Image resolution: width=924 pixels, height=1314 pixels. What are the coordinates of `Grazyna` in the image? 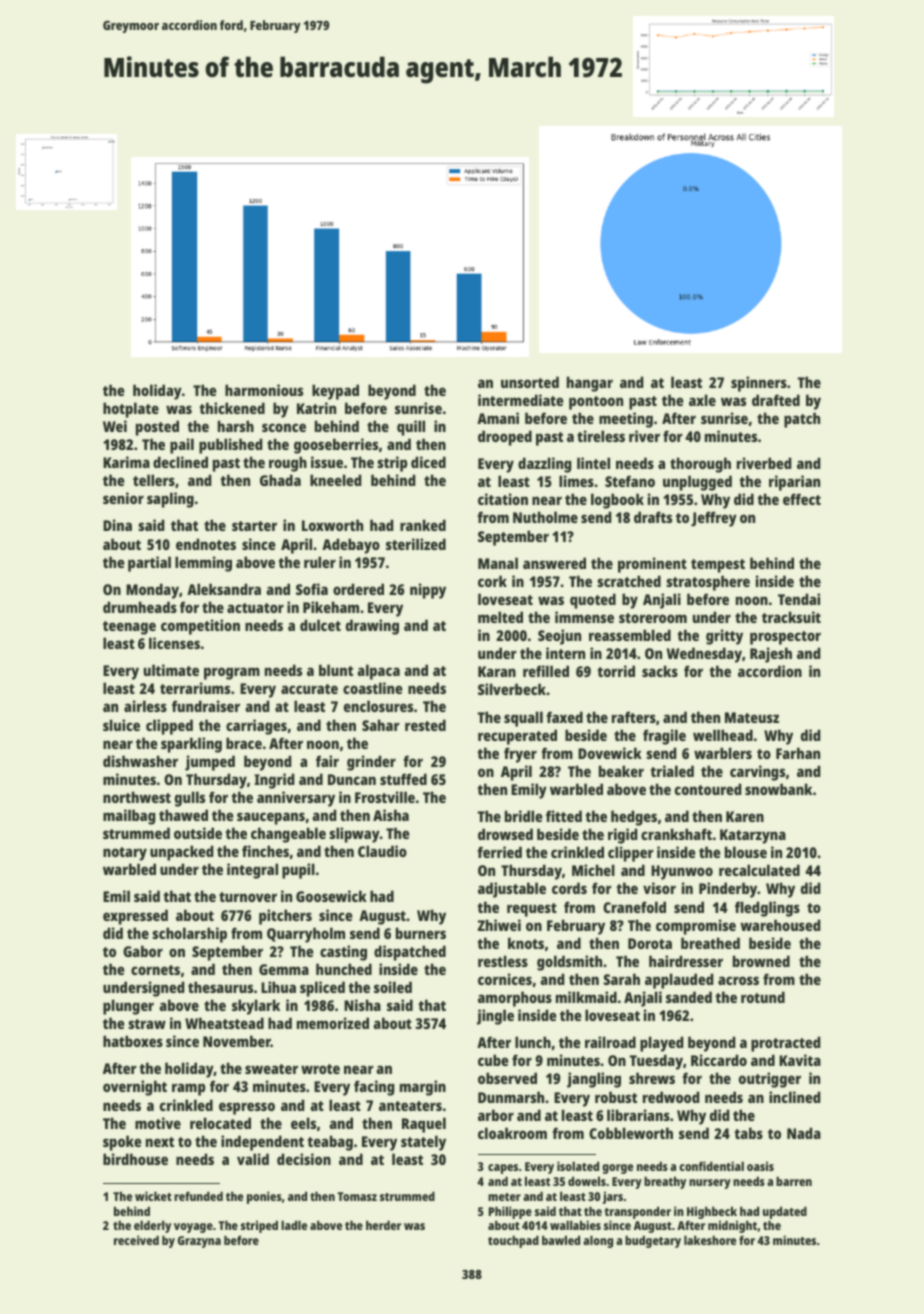 It's located at (199, 1242).
